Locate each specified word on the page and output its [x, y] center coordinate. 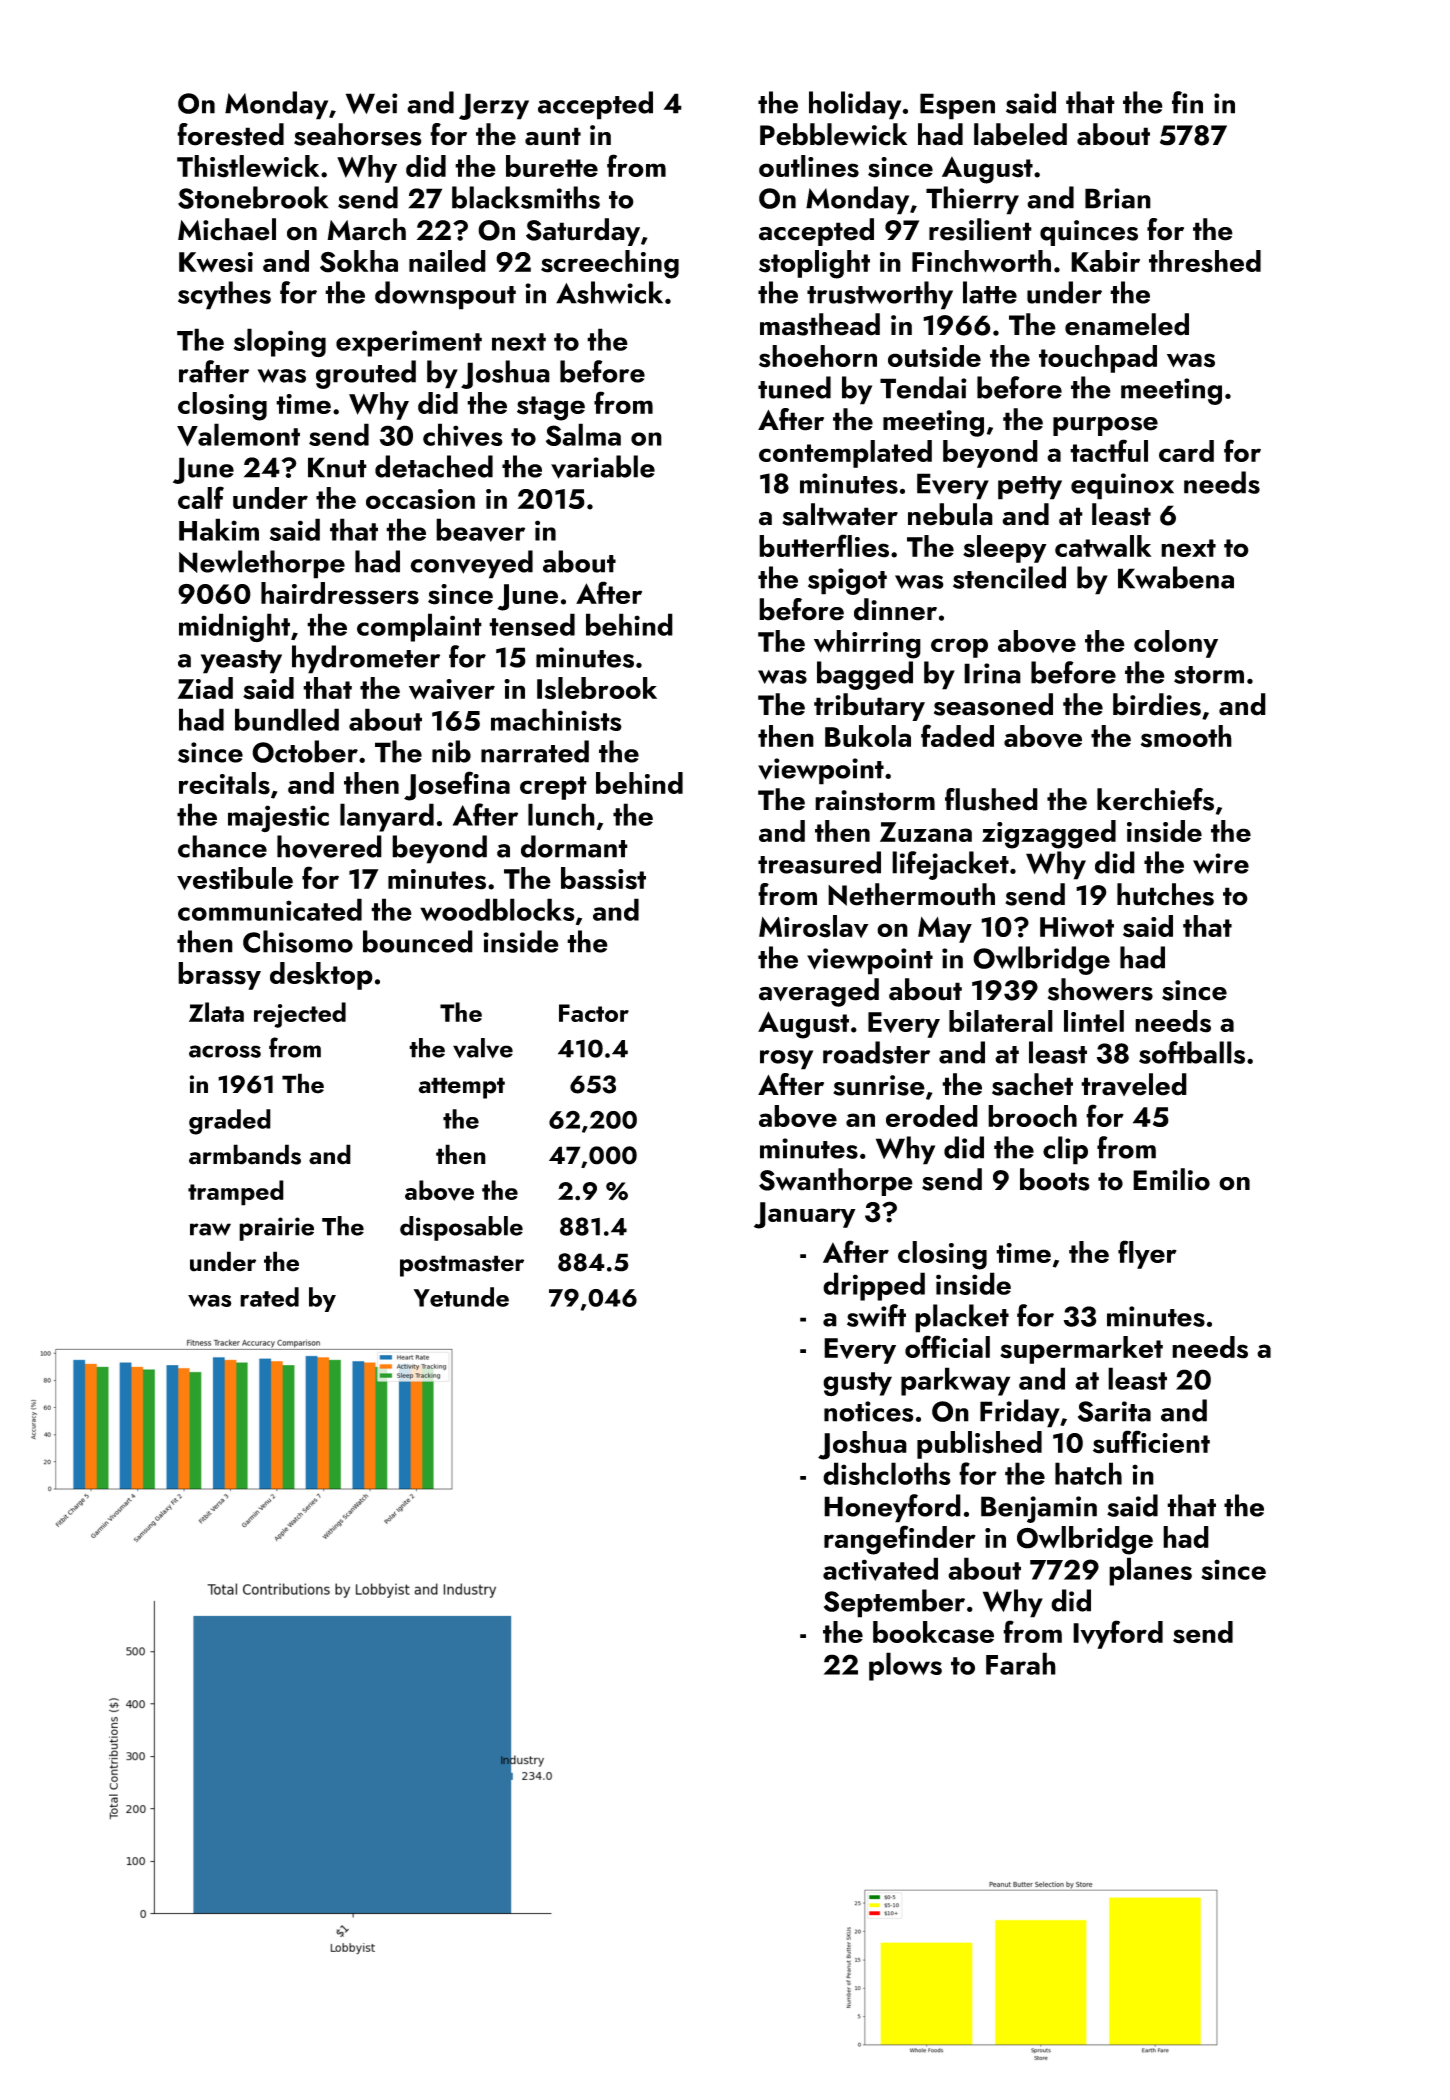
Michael [227, 229]
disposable [461, 1228]
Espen [957, 106]
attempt [461, 1088]
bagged [865, 675]
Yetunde [461, 1297]
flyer [1147, 1254]
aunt [553, 136]
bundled [287, 719]
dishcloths [887, 1473]
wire [1221, 863]
